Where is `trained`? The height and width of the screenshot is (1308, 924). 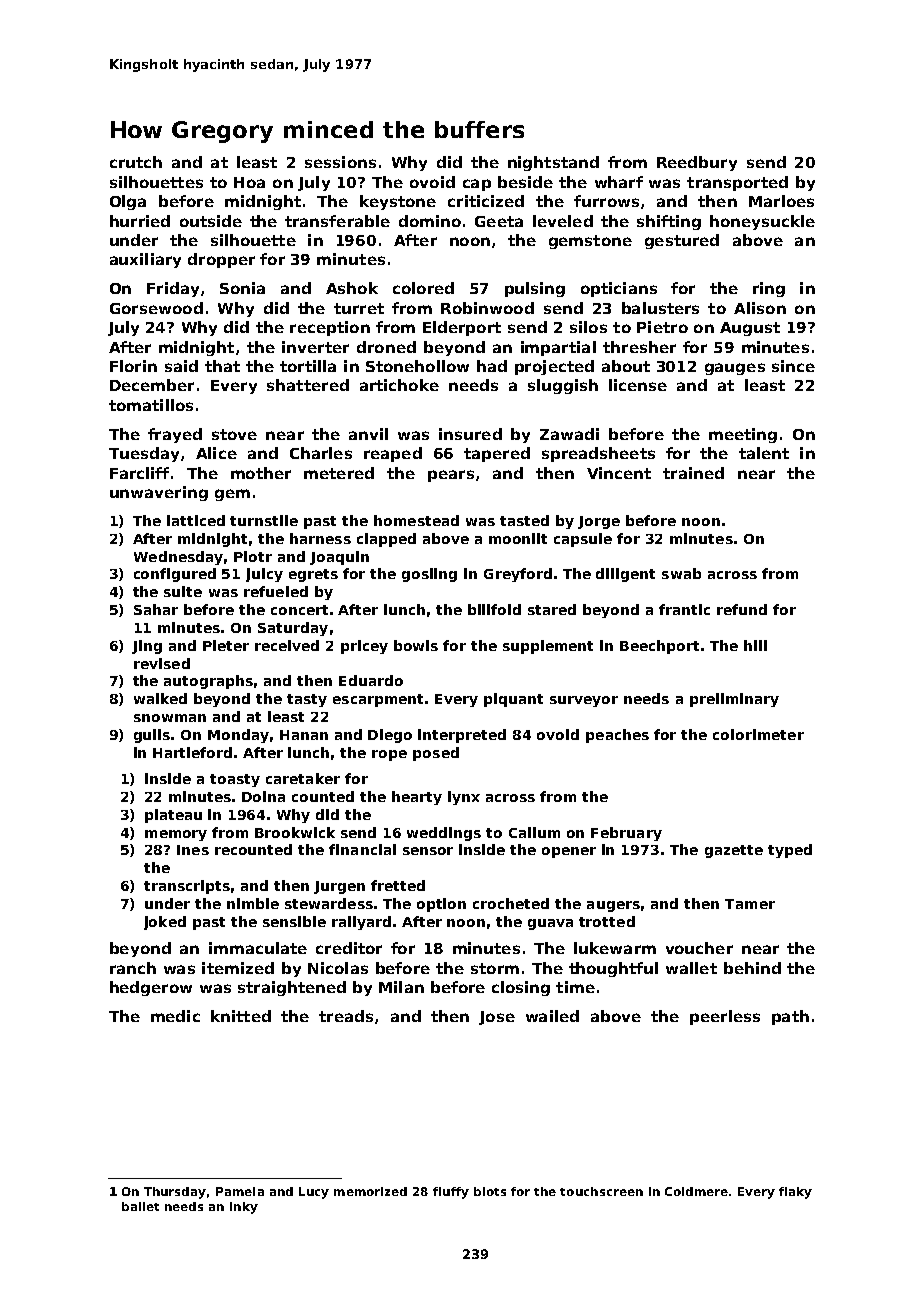
trained is located at coordinates (693, 473).
